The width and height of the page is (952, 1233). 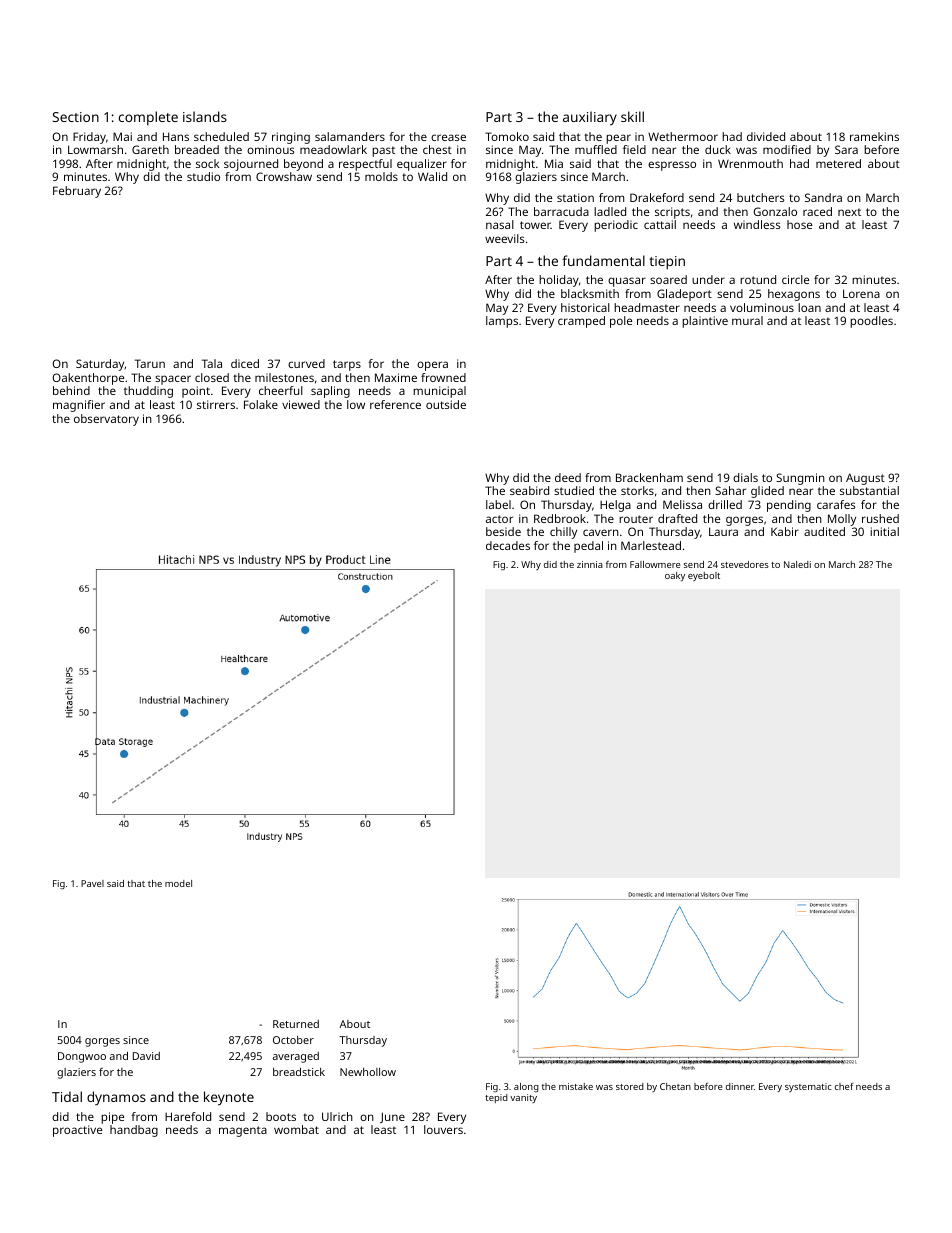 What do you see at coordinates (874, 136) in the page?
I see `ramekins` at bounding box center [874, 136].
